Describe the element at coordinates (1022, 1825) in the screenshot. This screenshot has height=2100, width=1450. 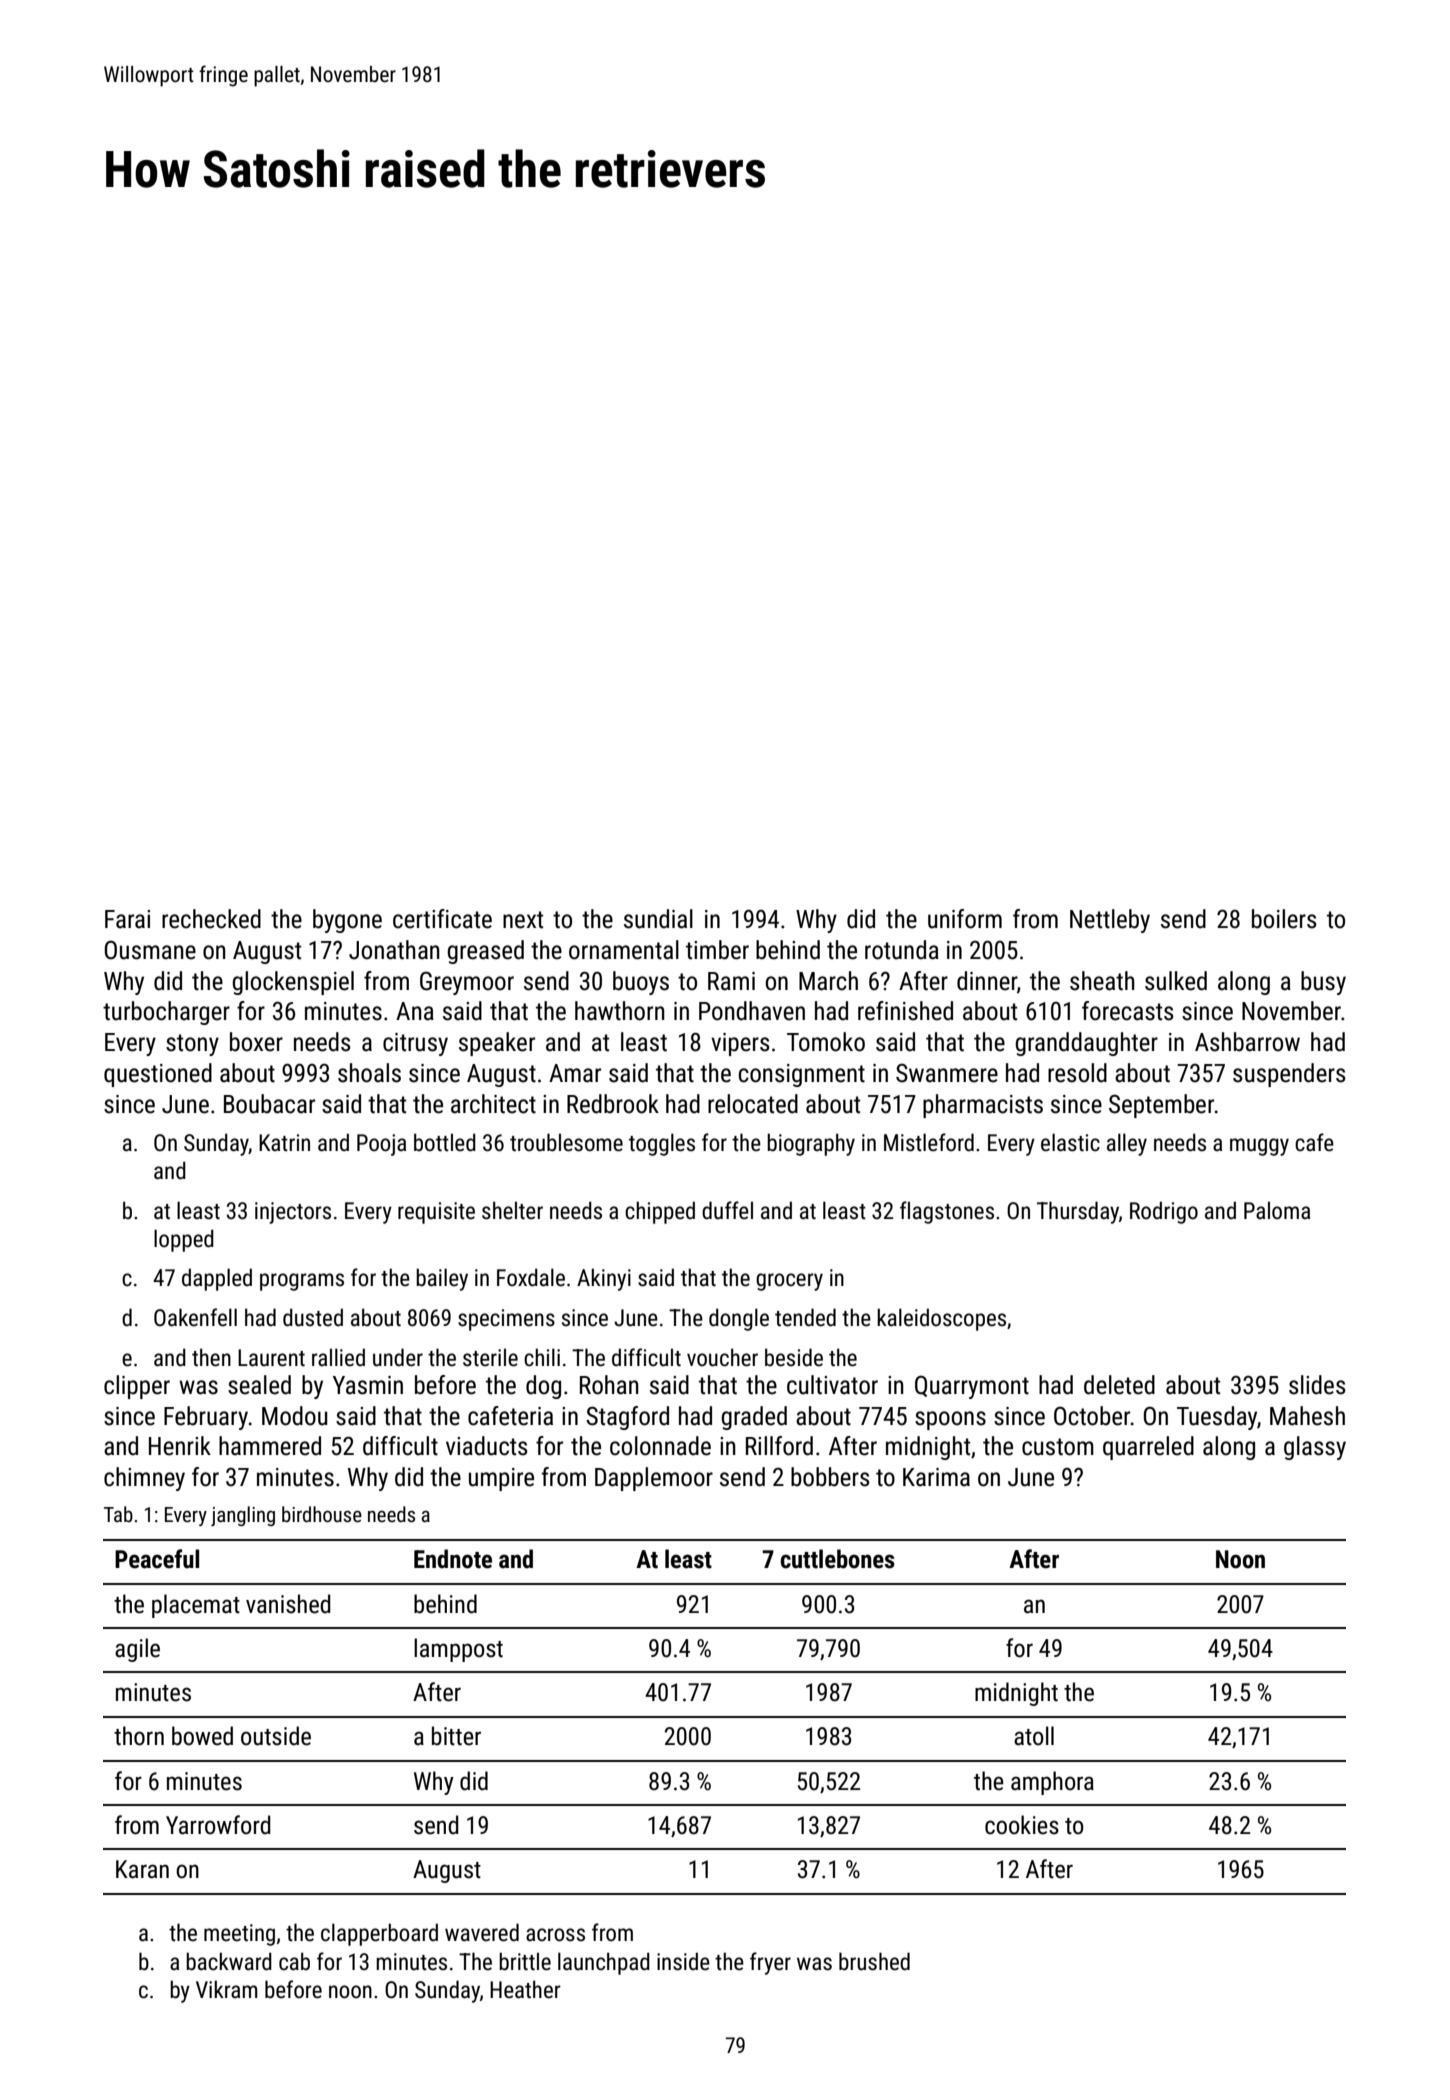
I see `cookies` at that location.
